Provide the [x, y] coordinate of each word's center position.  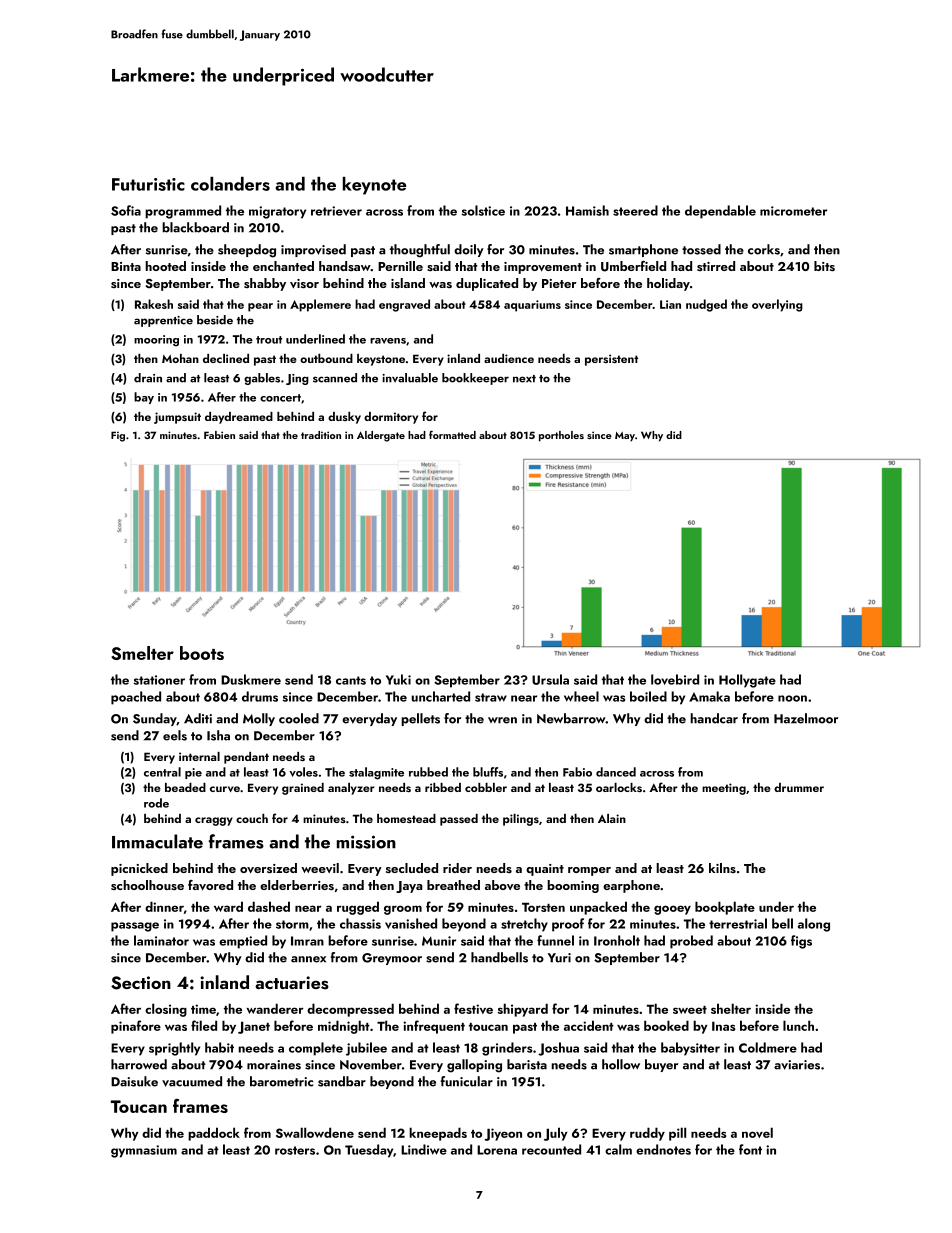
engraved [404, 305]
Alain [612, 818]
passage [135, 927]
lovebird [675, 679]
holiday [668, 284]
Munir [439, 941]
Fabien [219, 435]
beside [215, 320]
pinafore [136, 1027]
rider [457, 868]
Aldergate [381, 436]
